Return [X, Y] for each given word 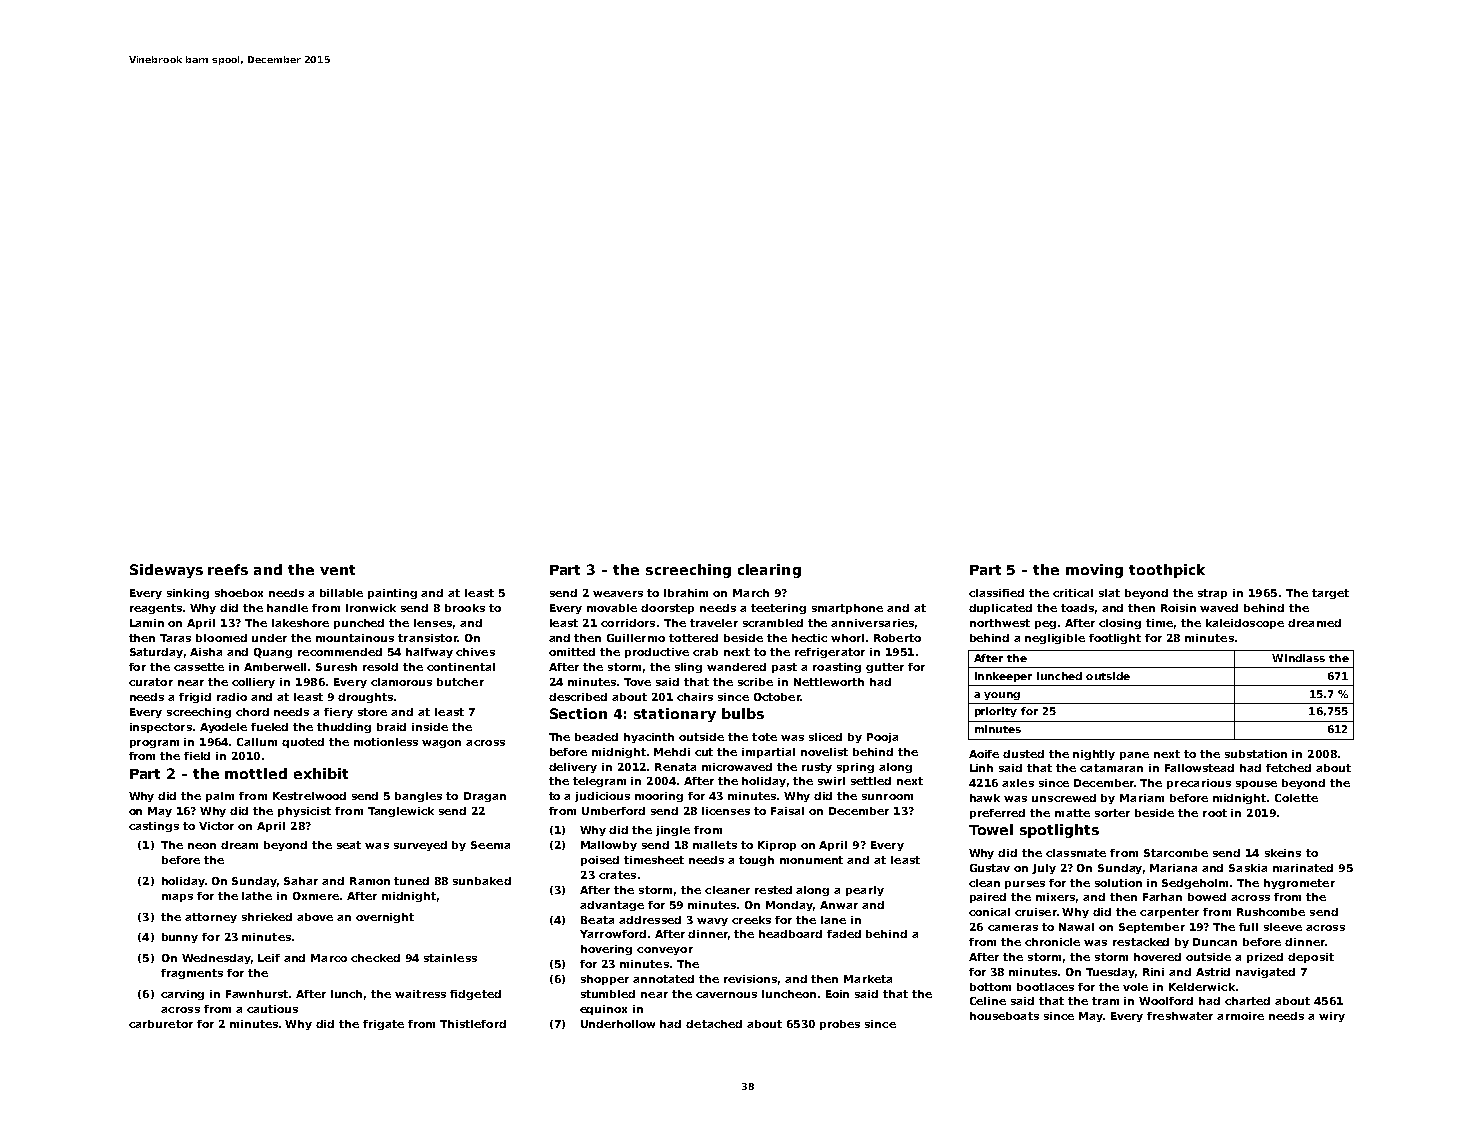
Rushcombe [1271, 912]
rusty [817, 768]
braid [391, 727]
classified [996, 593]
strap [1212, 594]
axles [1018, 783]
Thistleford [473, 1024]
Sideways [166, 571]
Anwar [839, 905]
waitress [420, 994]
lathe [257, 896]
